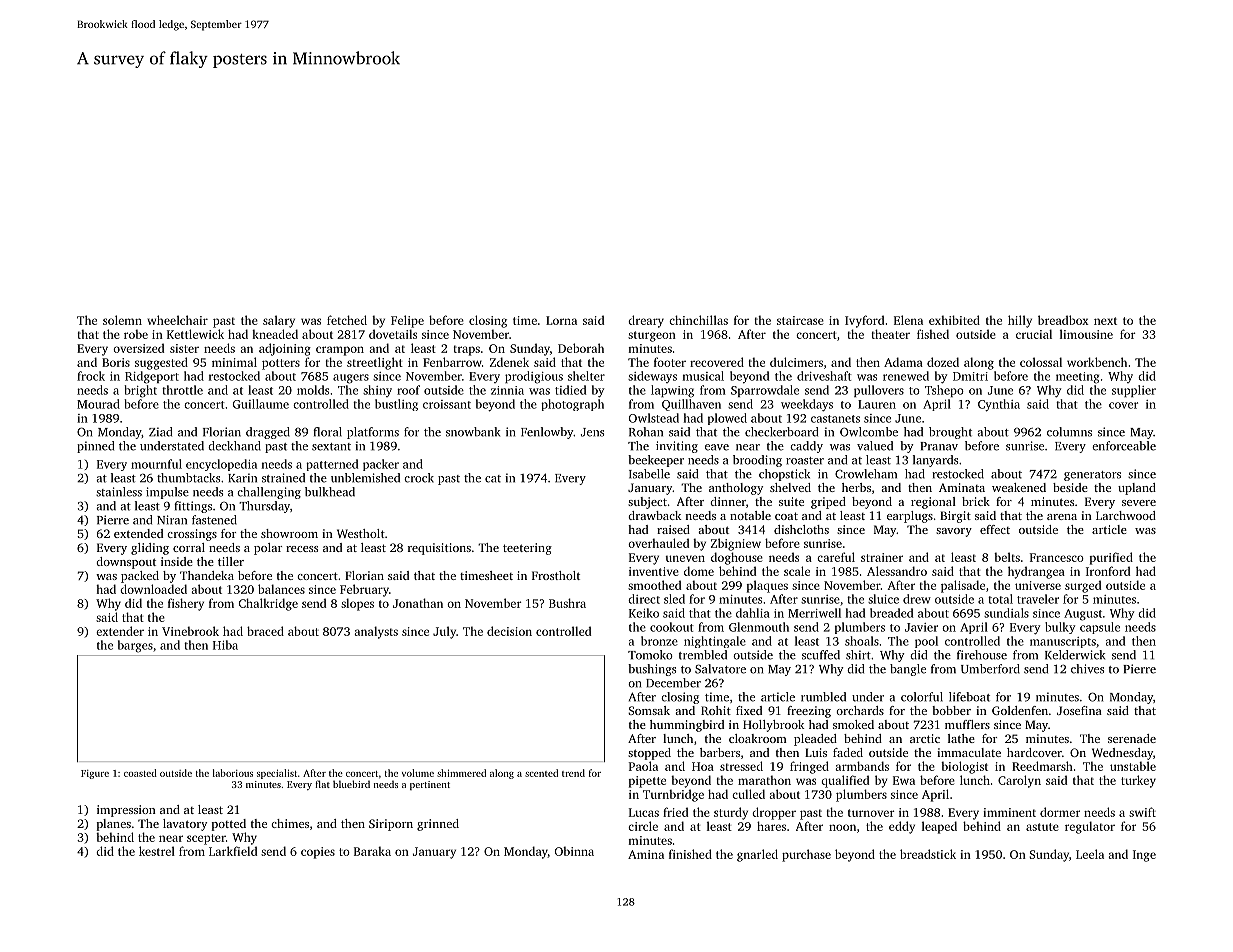 Image resolution: width=1233 pixels, height=952 pixels. What do you see at coordinates (275, 334) in the screenshot?
I see `kneaded` at bounding box center [275, 334].
